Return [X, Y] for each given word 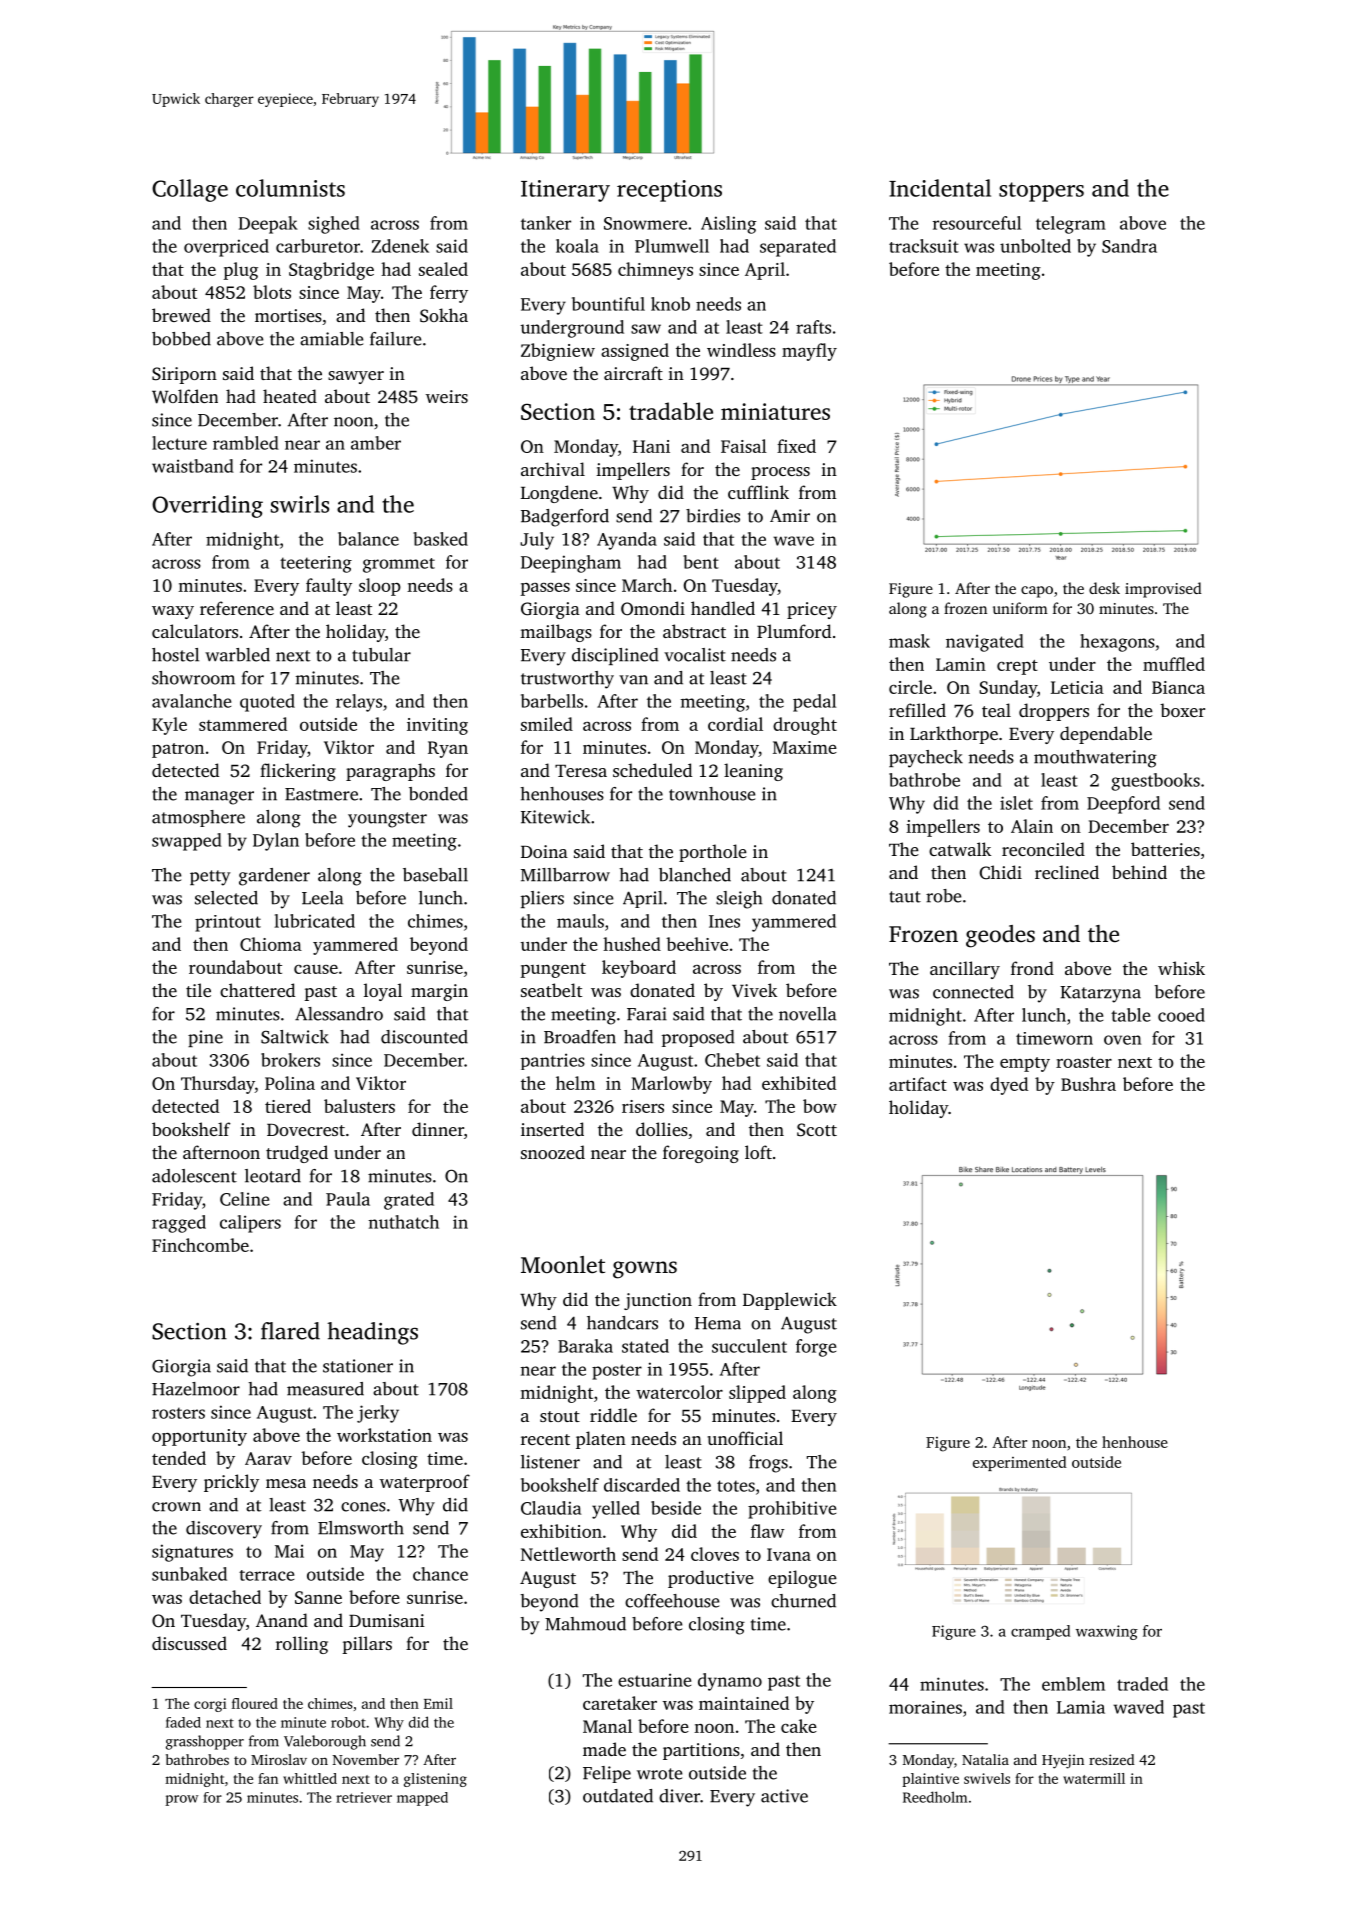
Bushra [1088, 1084]
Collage [190, 190]
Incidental [940, 188]
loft [758, 1152]
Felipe [607, 1774]
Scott [817, 1130]
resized [1112, 1759]
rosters [178, 1413]
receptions [669, 191]
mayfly [809, 352]
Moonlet [563, 1265]
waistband [193, 466]
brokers [290, 1060]
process [780, 473]
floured [255, 1703]
